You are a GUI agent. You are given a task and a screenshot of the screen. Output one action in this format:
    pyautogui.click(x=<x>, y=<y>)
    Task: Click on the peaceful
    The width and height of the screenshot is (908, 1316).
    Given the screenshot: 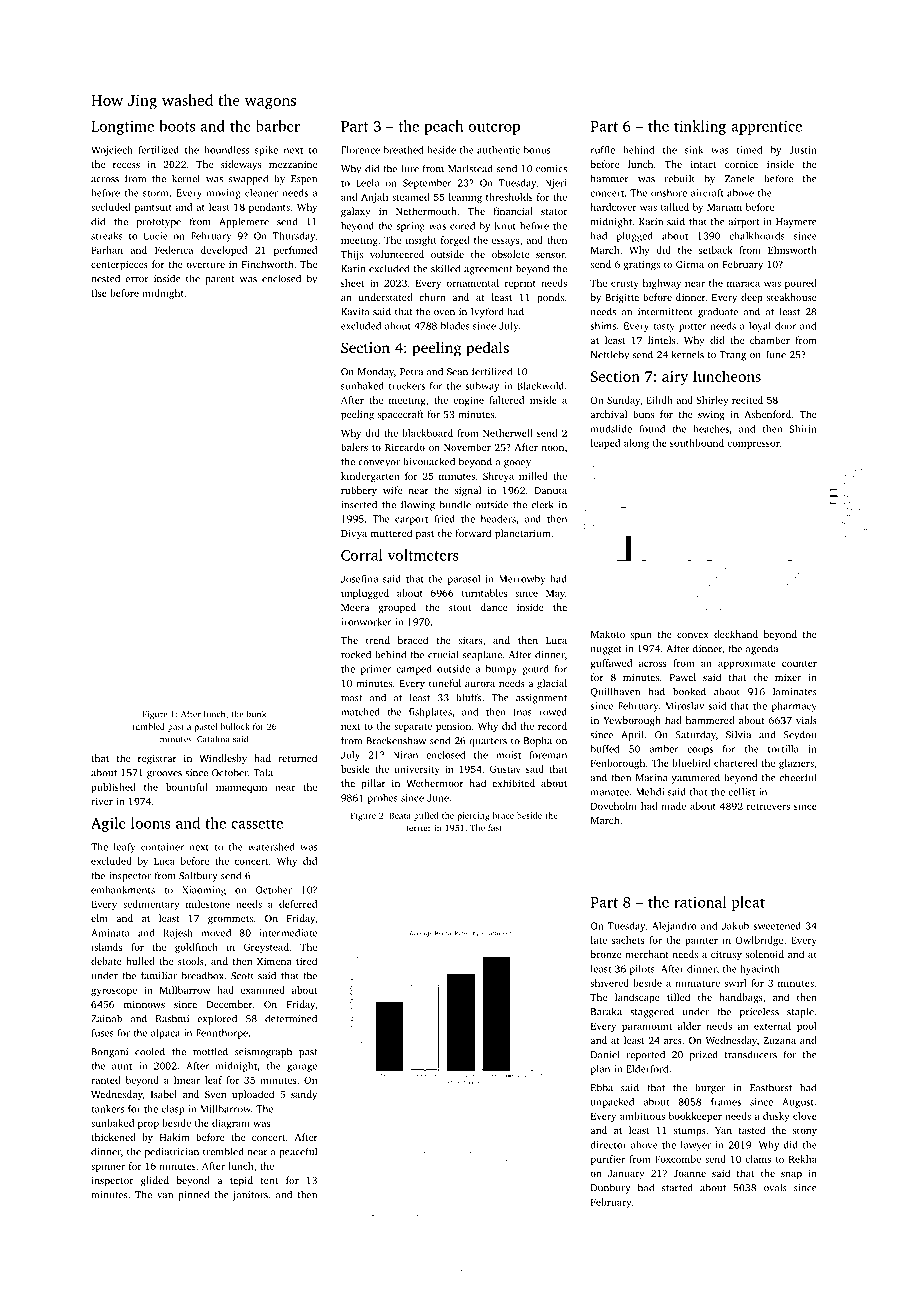 What is the action you would take?
    pyautogui.click(x=298, y=1152)
